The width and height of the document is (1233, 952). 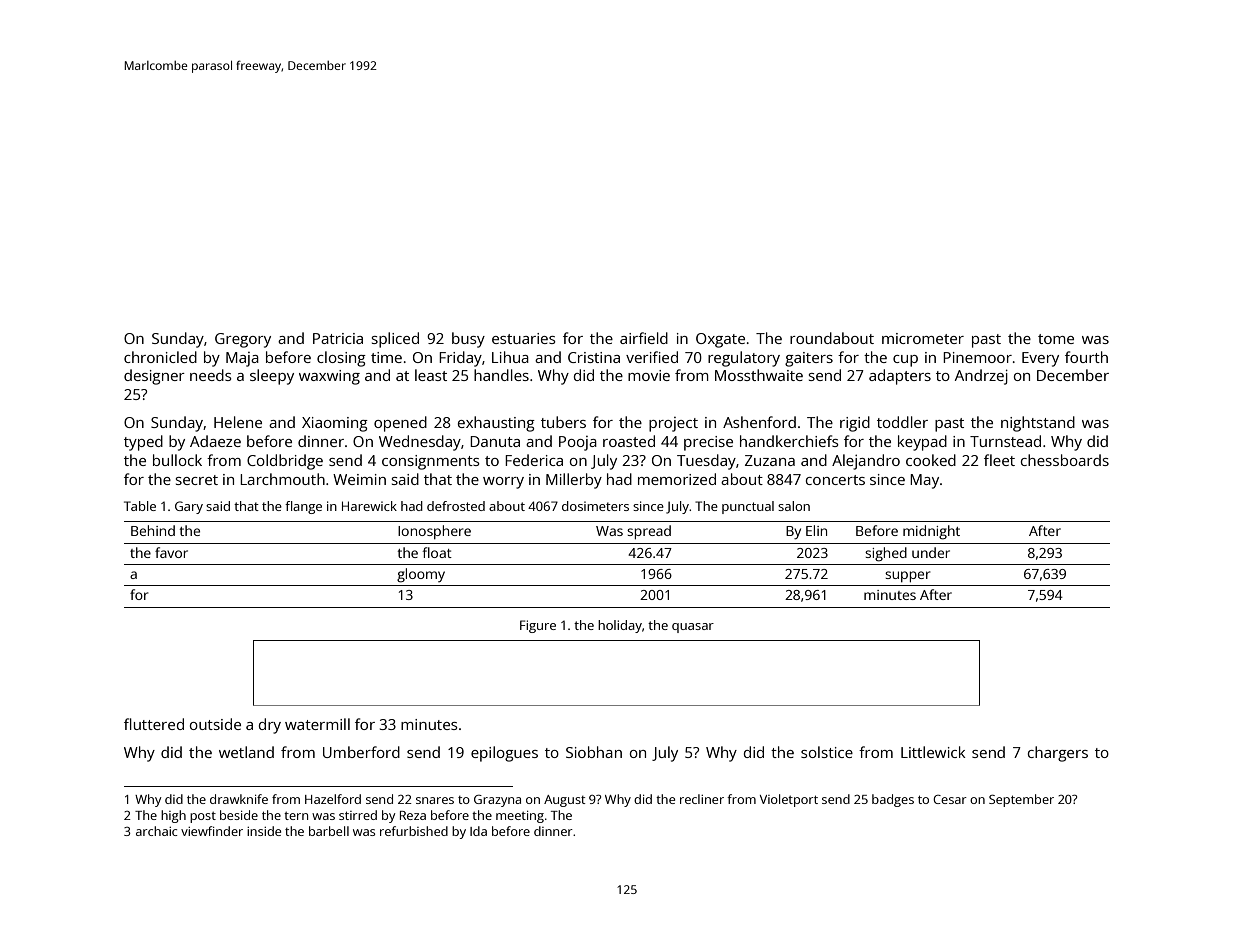 I want to click on Patricia, so click(x=338, y=338).
